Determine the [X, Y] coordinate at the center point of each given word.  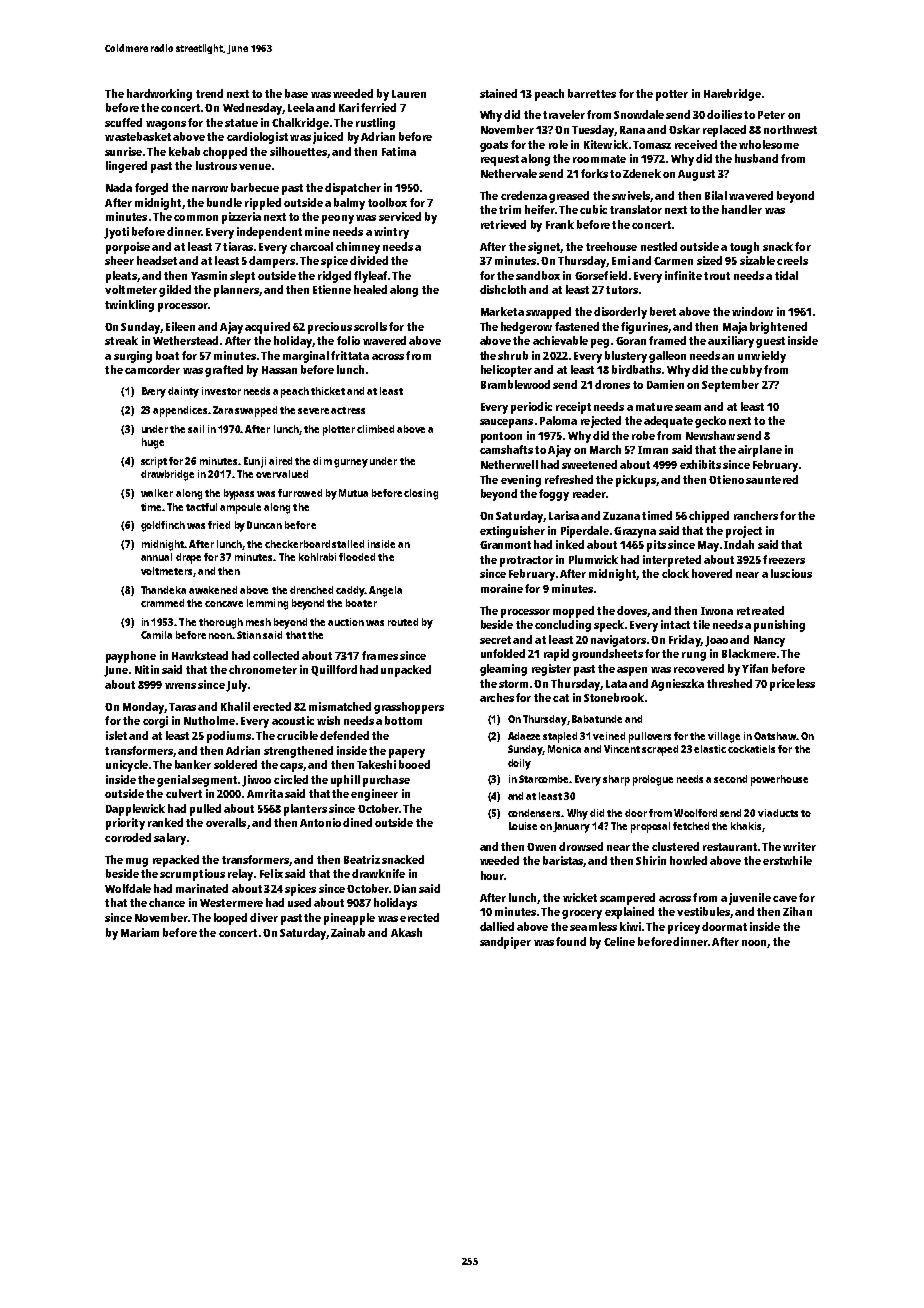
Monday [143, 708]
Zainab [348, 932]
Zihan [797, 911]
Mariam [140, 932]
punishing [779, 626]
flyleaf [370, 277]
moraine [502, 588]
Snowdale [639, 114]
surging [133, 357]
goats [494, 146]
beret [663, 311]
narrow [210, 189]
